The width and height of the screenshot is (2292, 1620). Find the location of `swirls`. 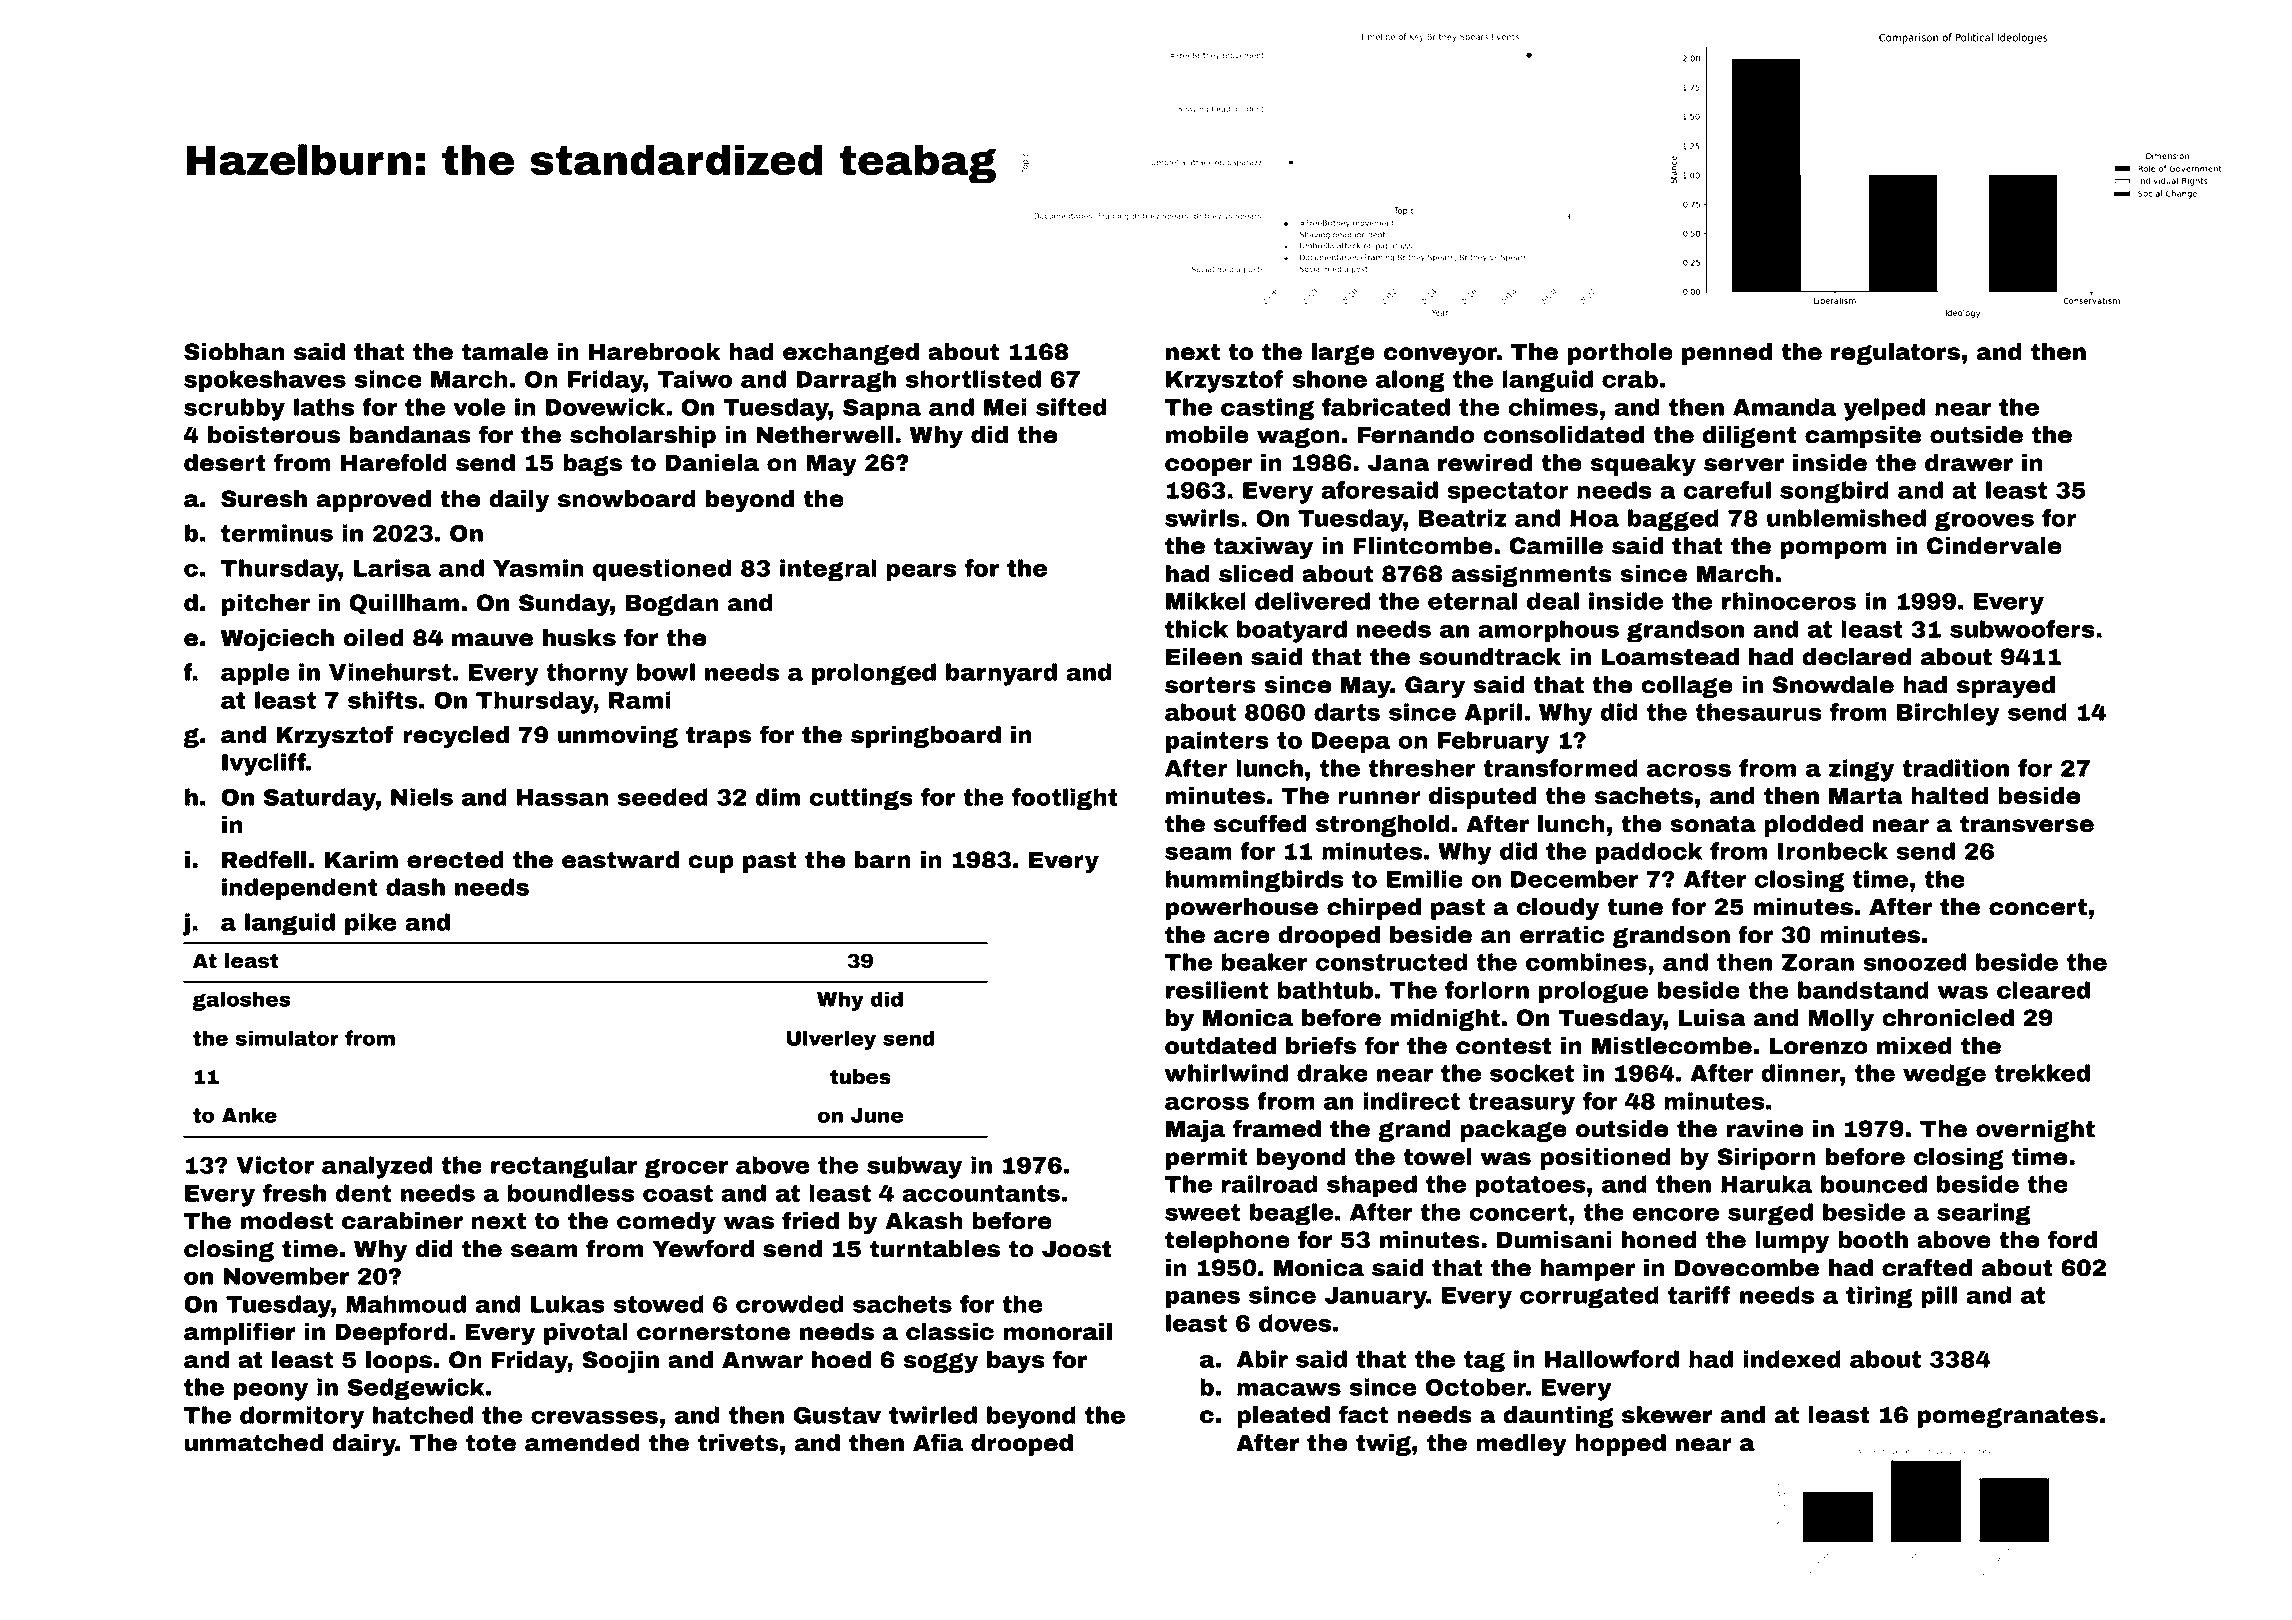

swirls is located at coordinates (1202, 518).
